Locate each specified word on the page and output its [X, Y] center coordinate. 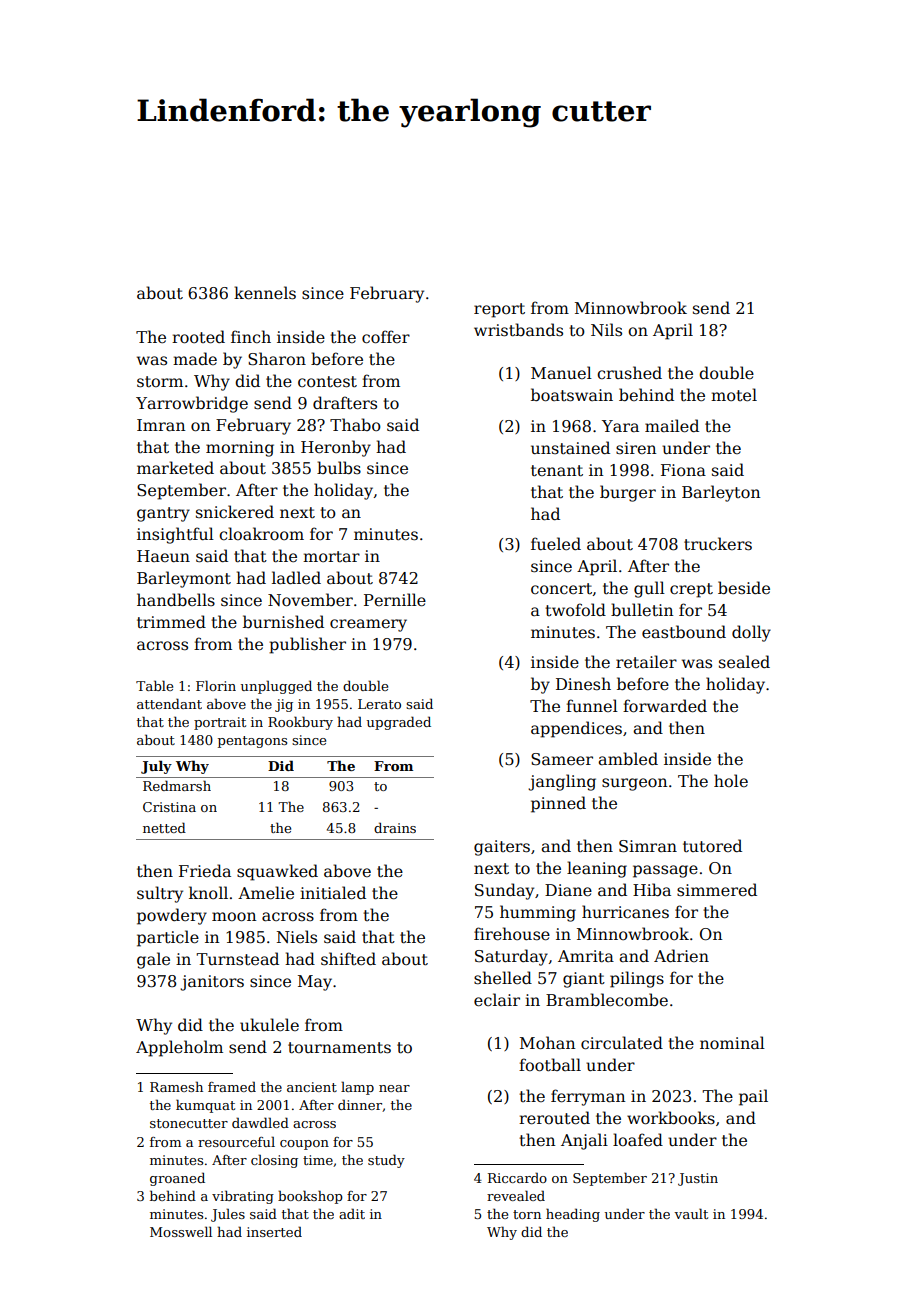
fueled [556, 544]
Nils [606, 329]
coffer [386, 337]
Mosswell [181, 1231]
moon [234, 917]
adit [352, 1213]
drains [395, 827]
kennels [265, 293]
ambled [628, 758]
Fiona [683, 470]
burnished [283, 622]
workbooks [671, 1118]
